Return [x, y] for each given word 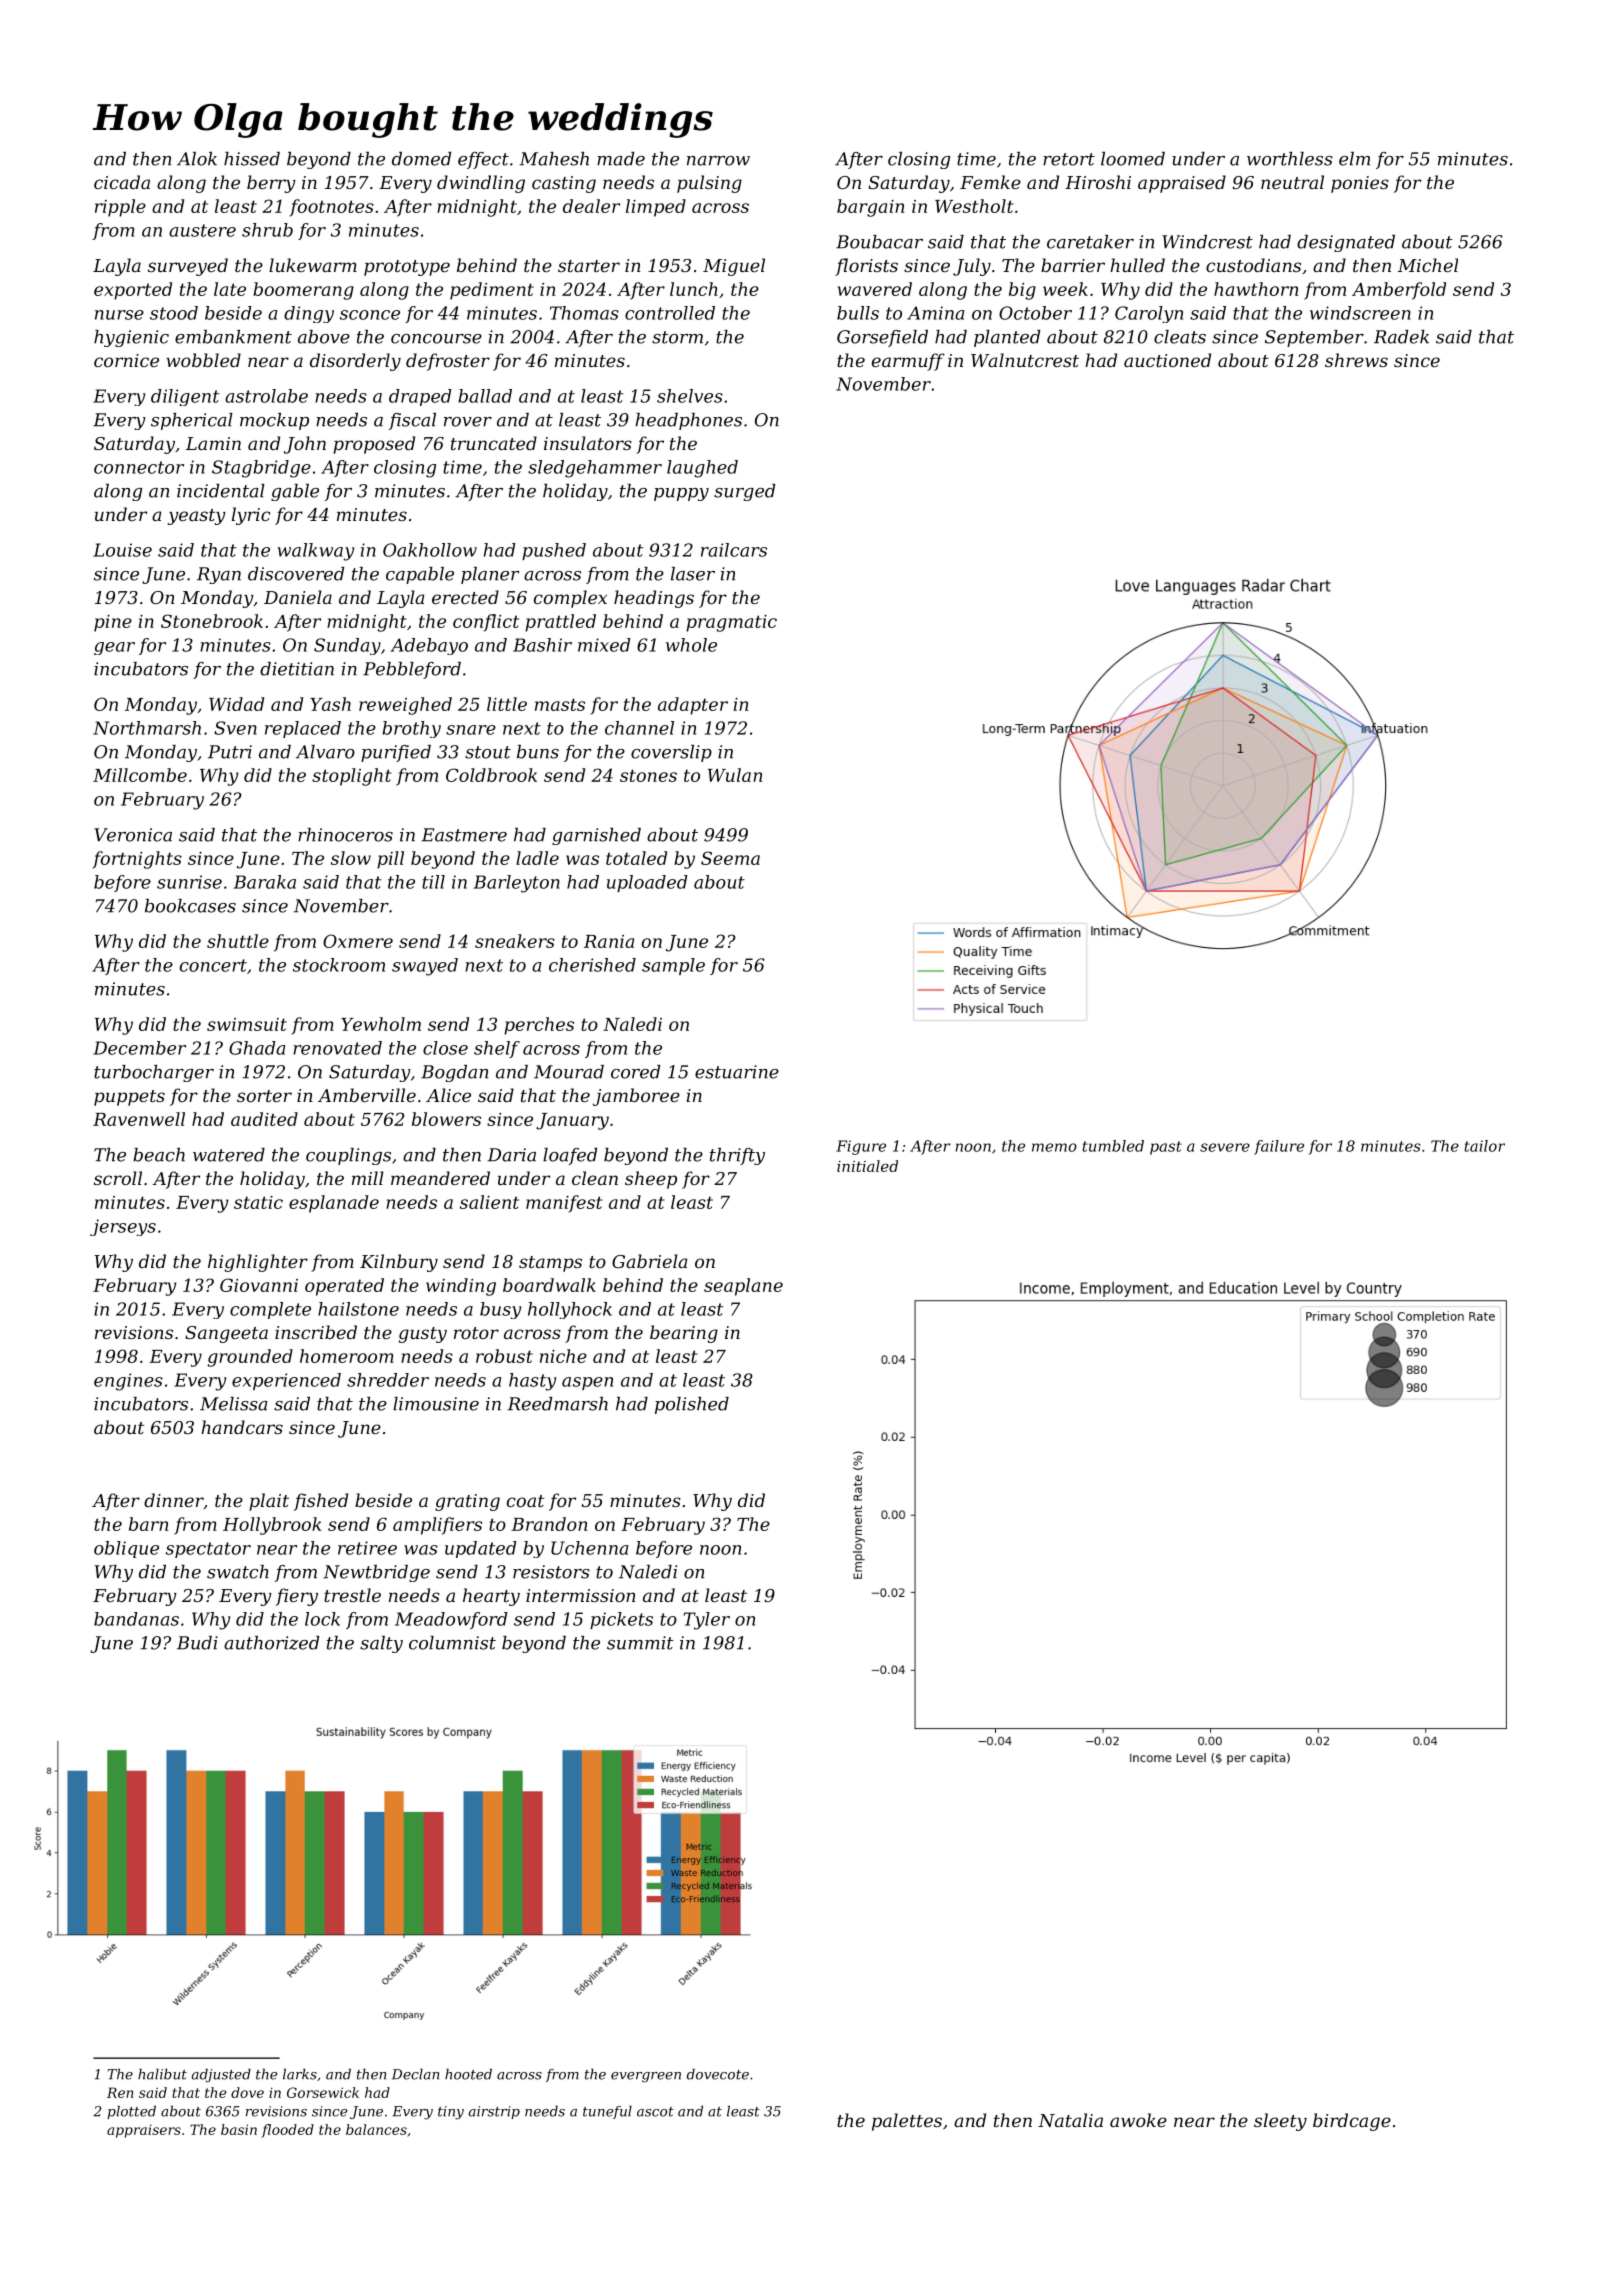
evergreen [646, 2077]
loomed [1133, 159]
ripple [120, 208]
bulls [858, 313]
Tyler [707, 1621]
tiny [451, 2113]
